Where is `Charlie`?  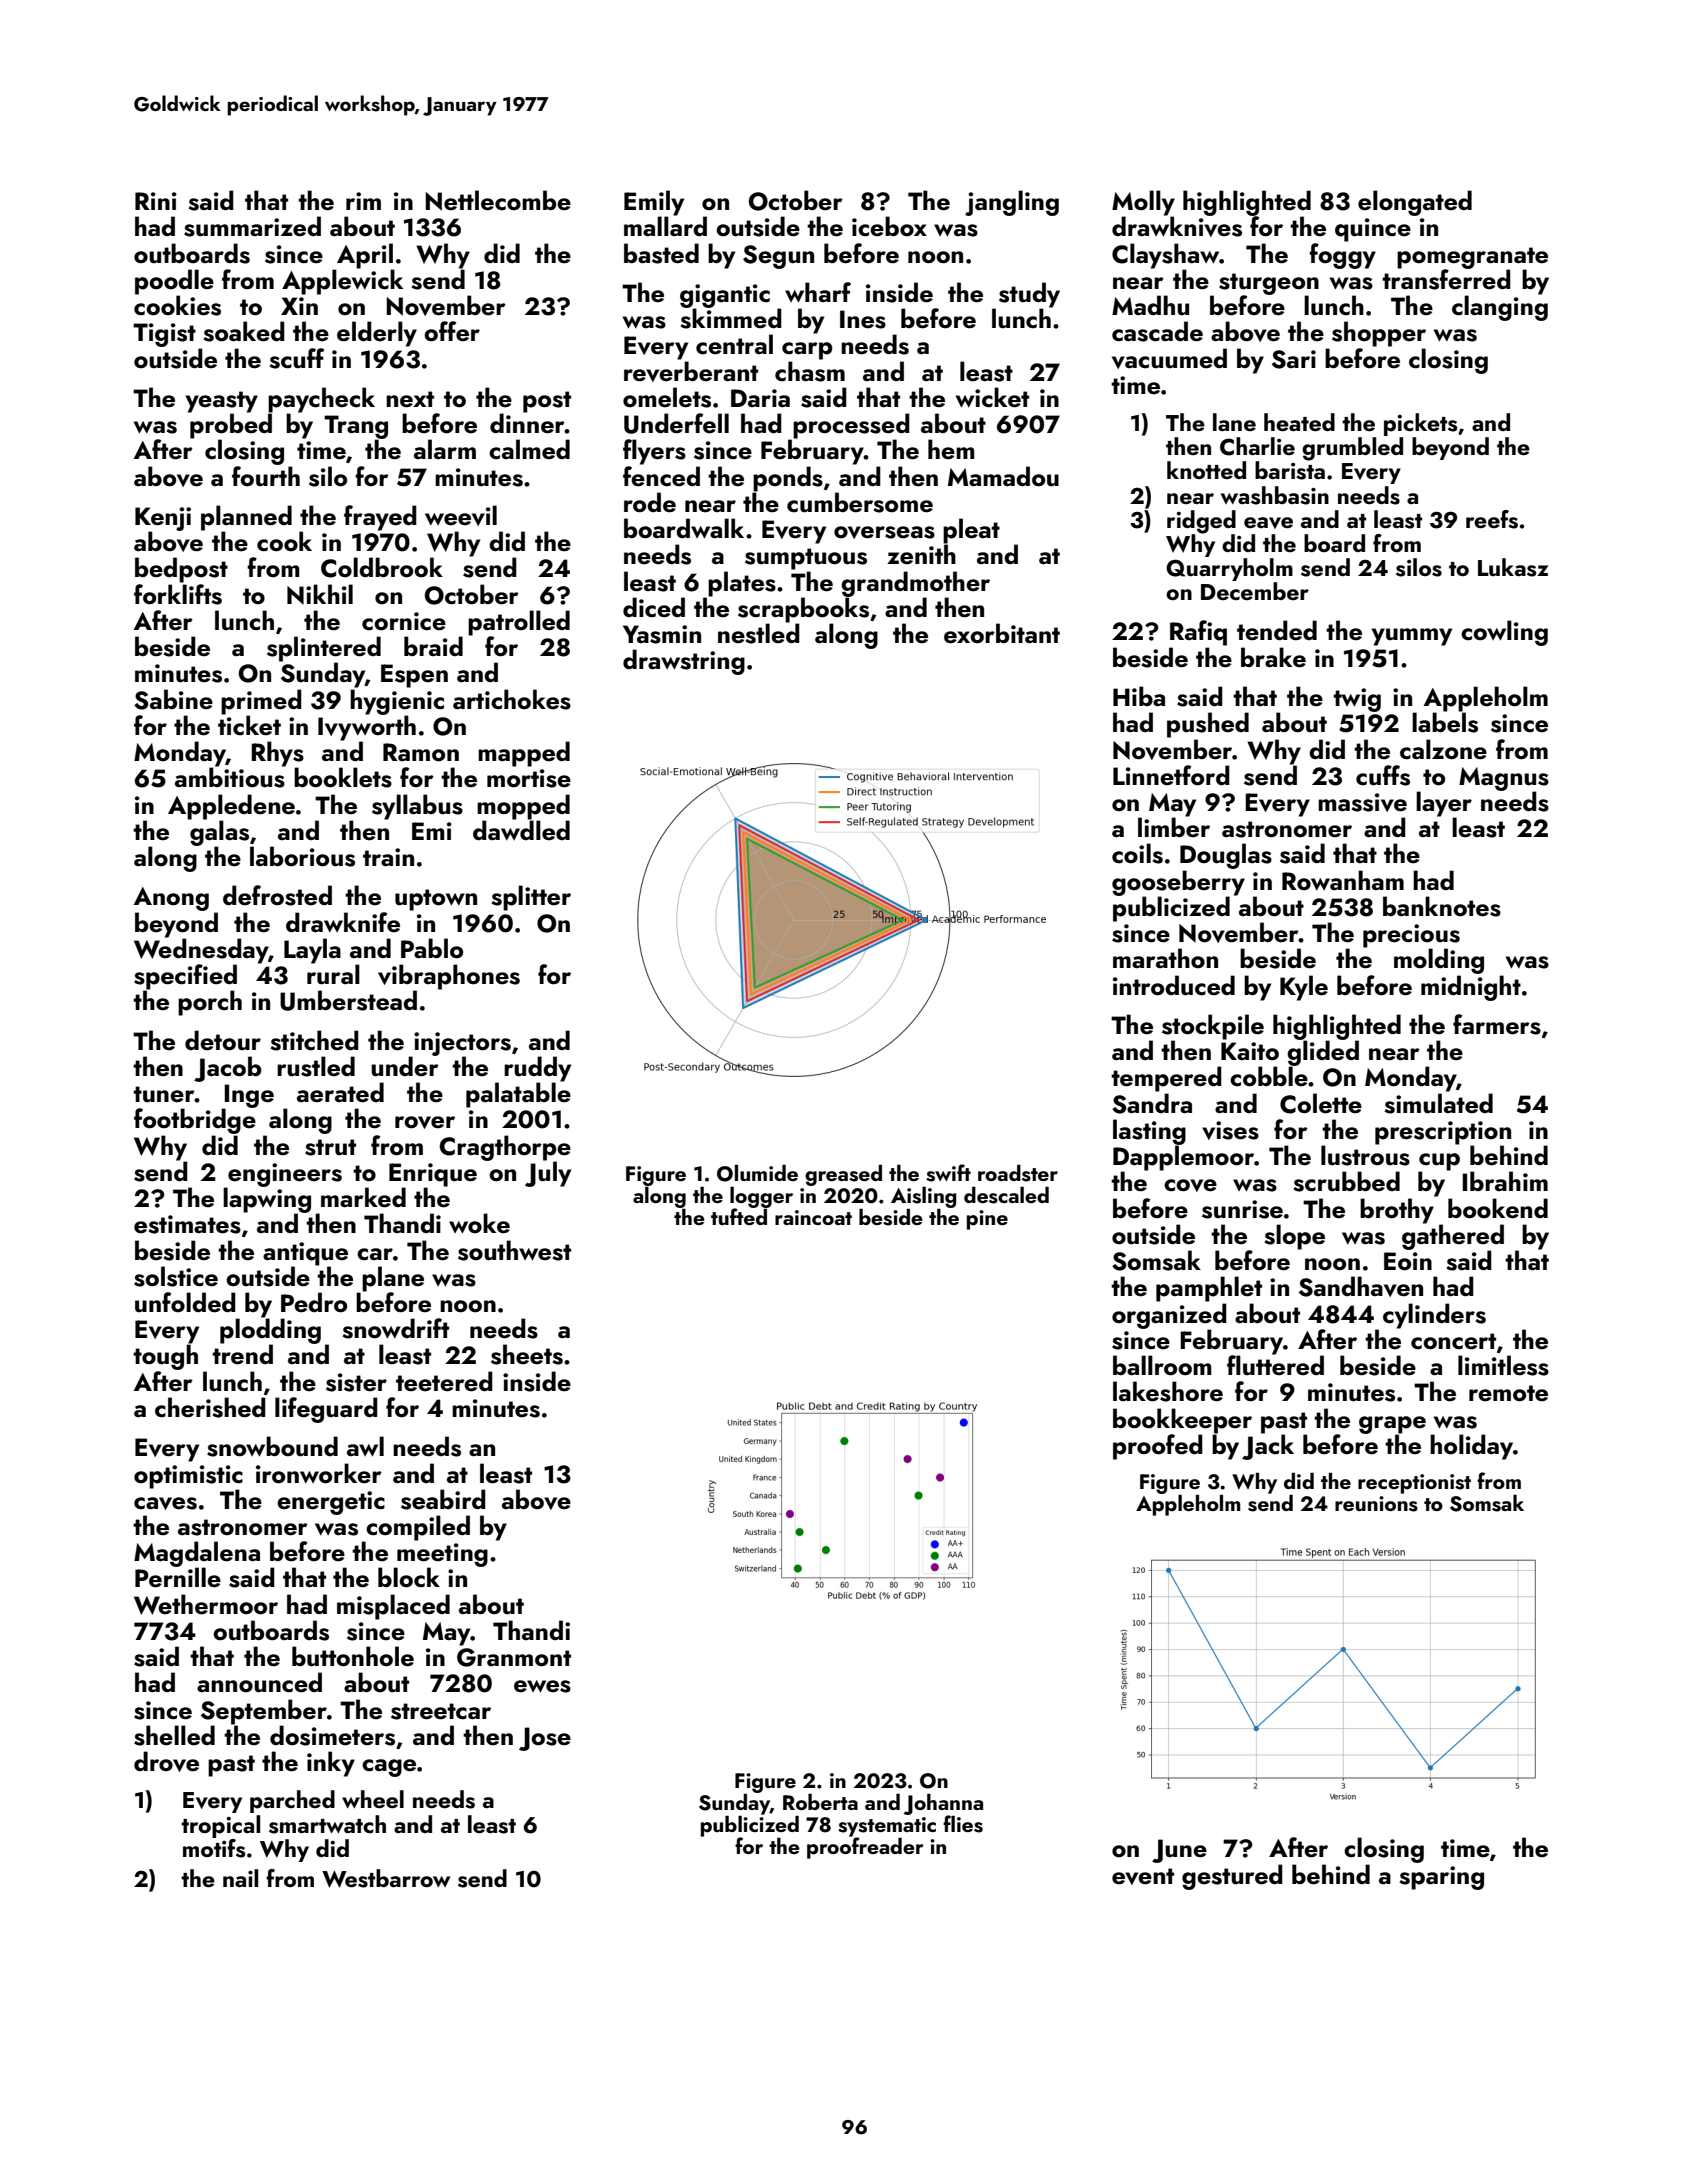
Charlie is located at coordinates (1257, 446).
